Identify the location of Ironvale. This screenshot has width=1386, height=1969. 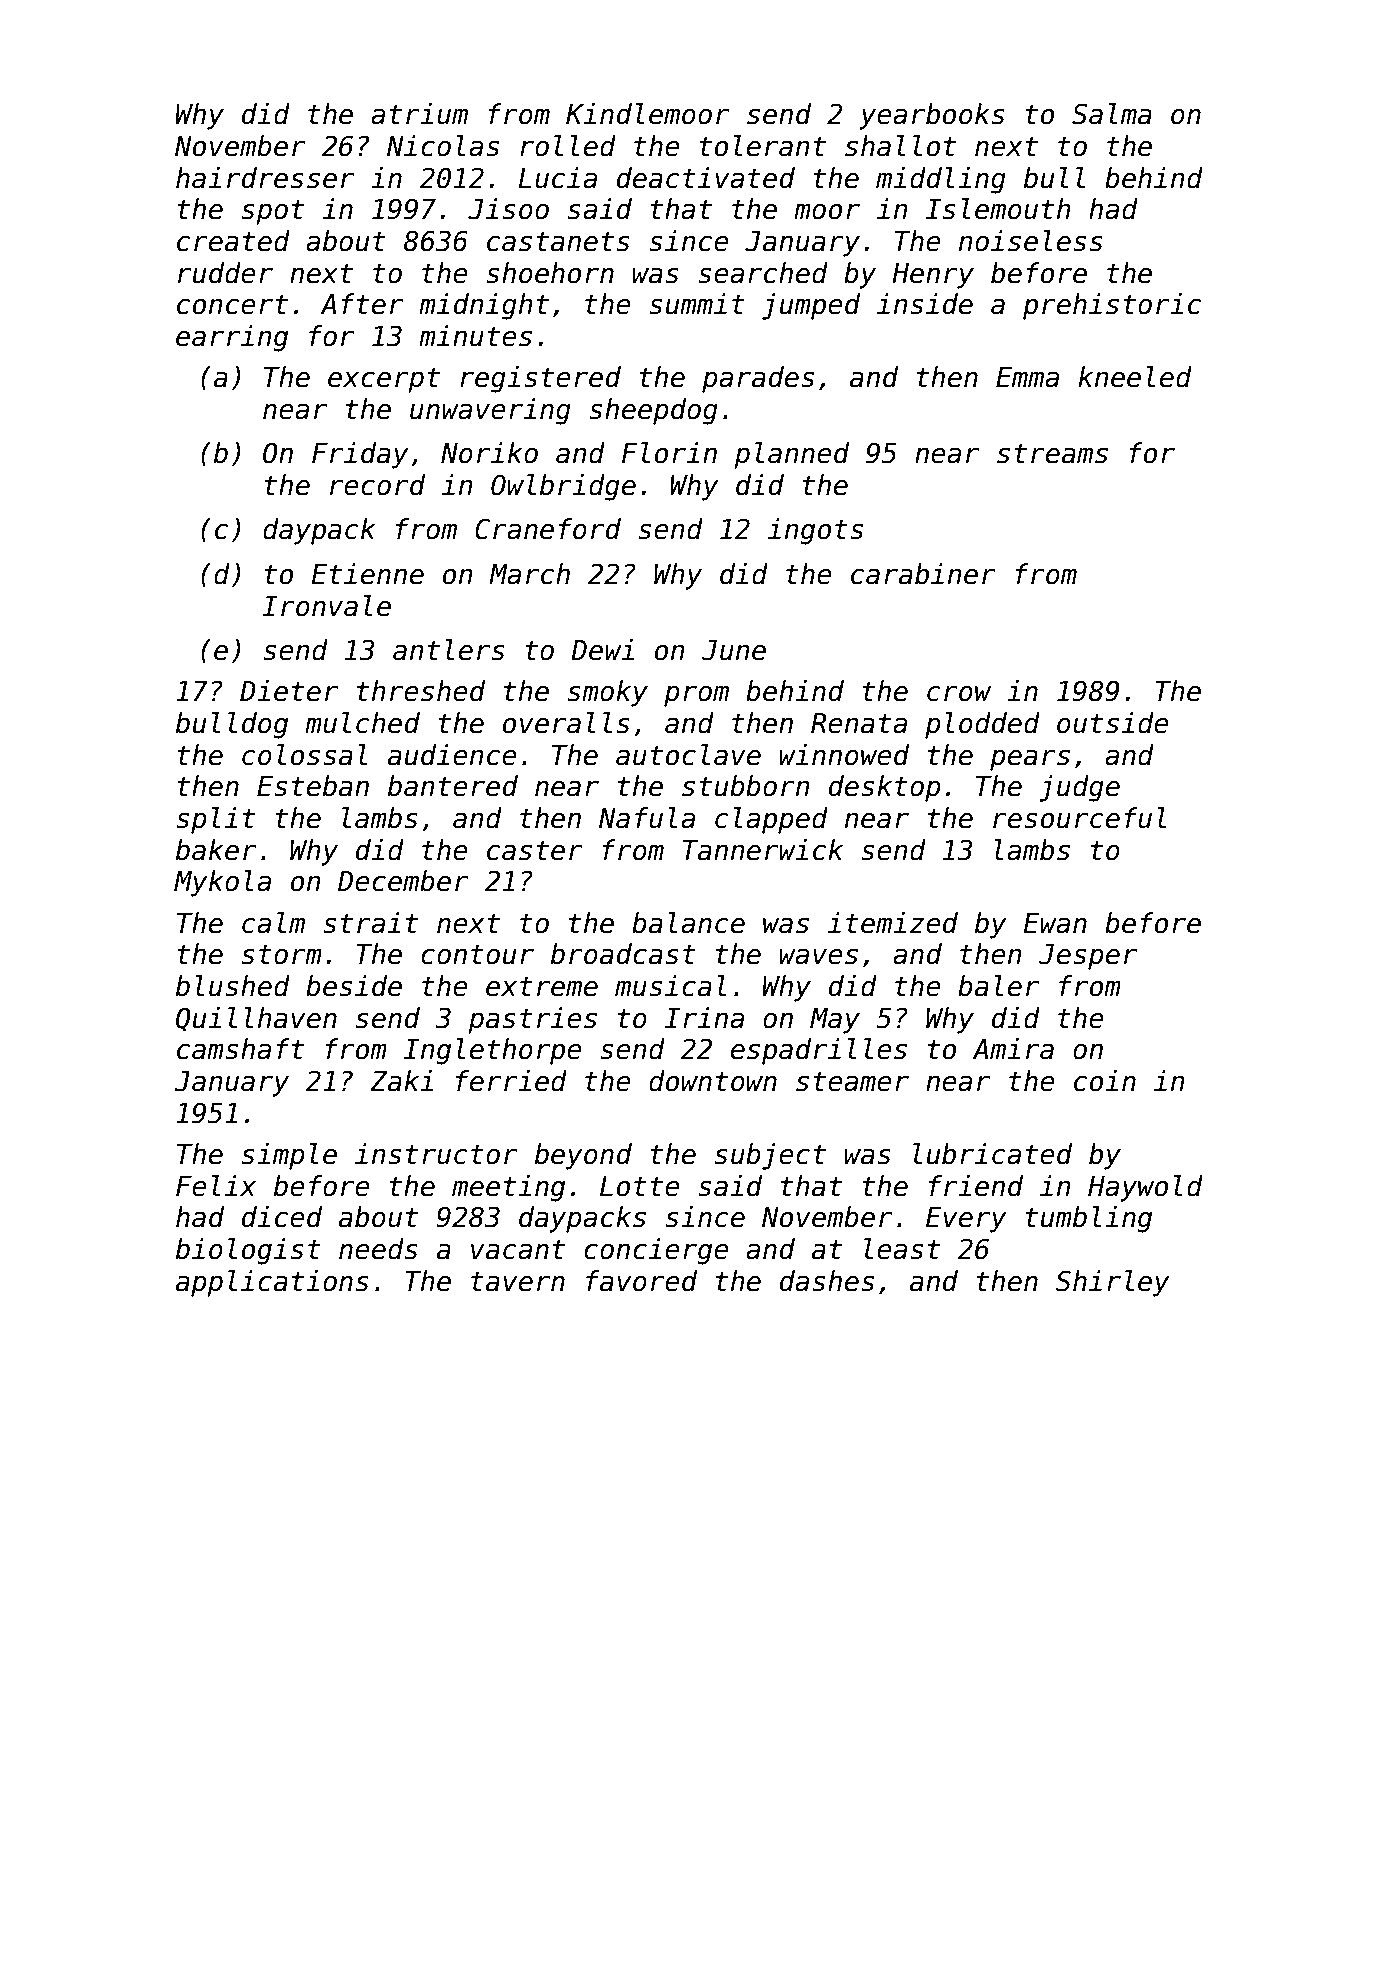
(327, 606).
